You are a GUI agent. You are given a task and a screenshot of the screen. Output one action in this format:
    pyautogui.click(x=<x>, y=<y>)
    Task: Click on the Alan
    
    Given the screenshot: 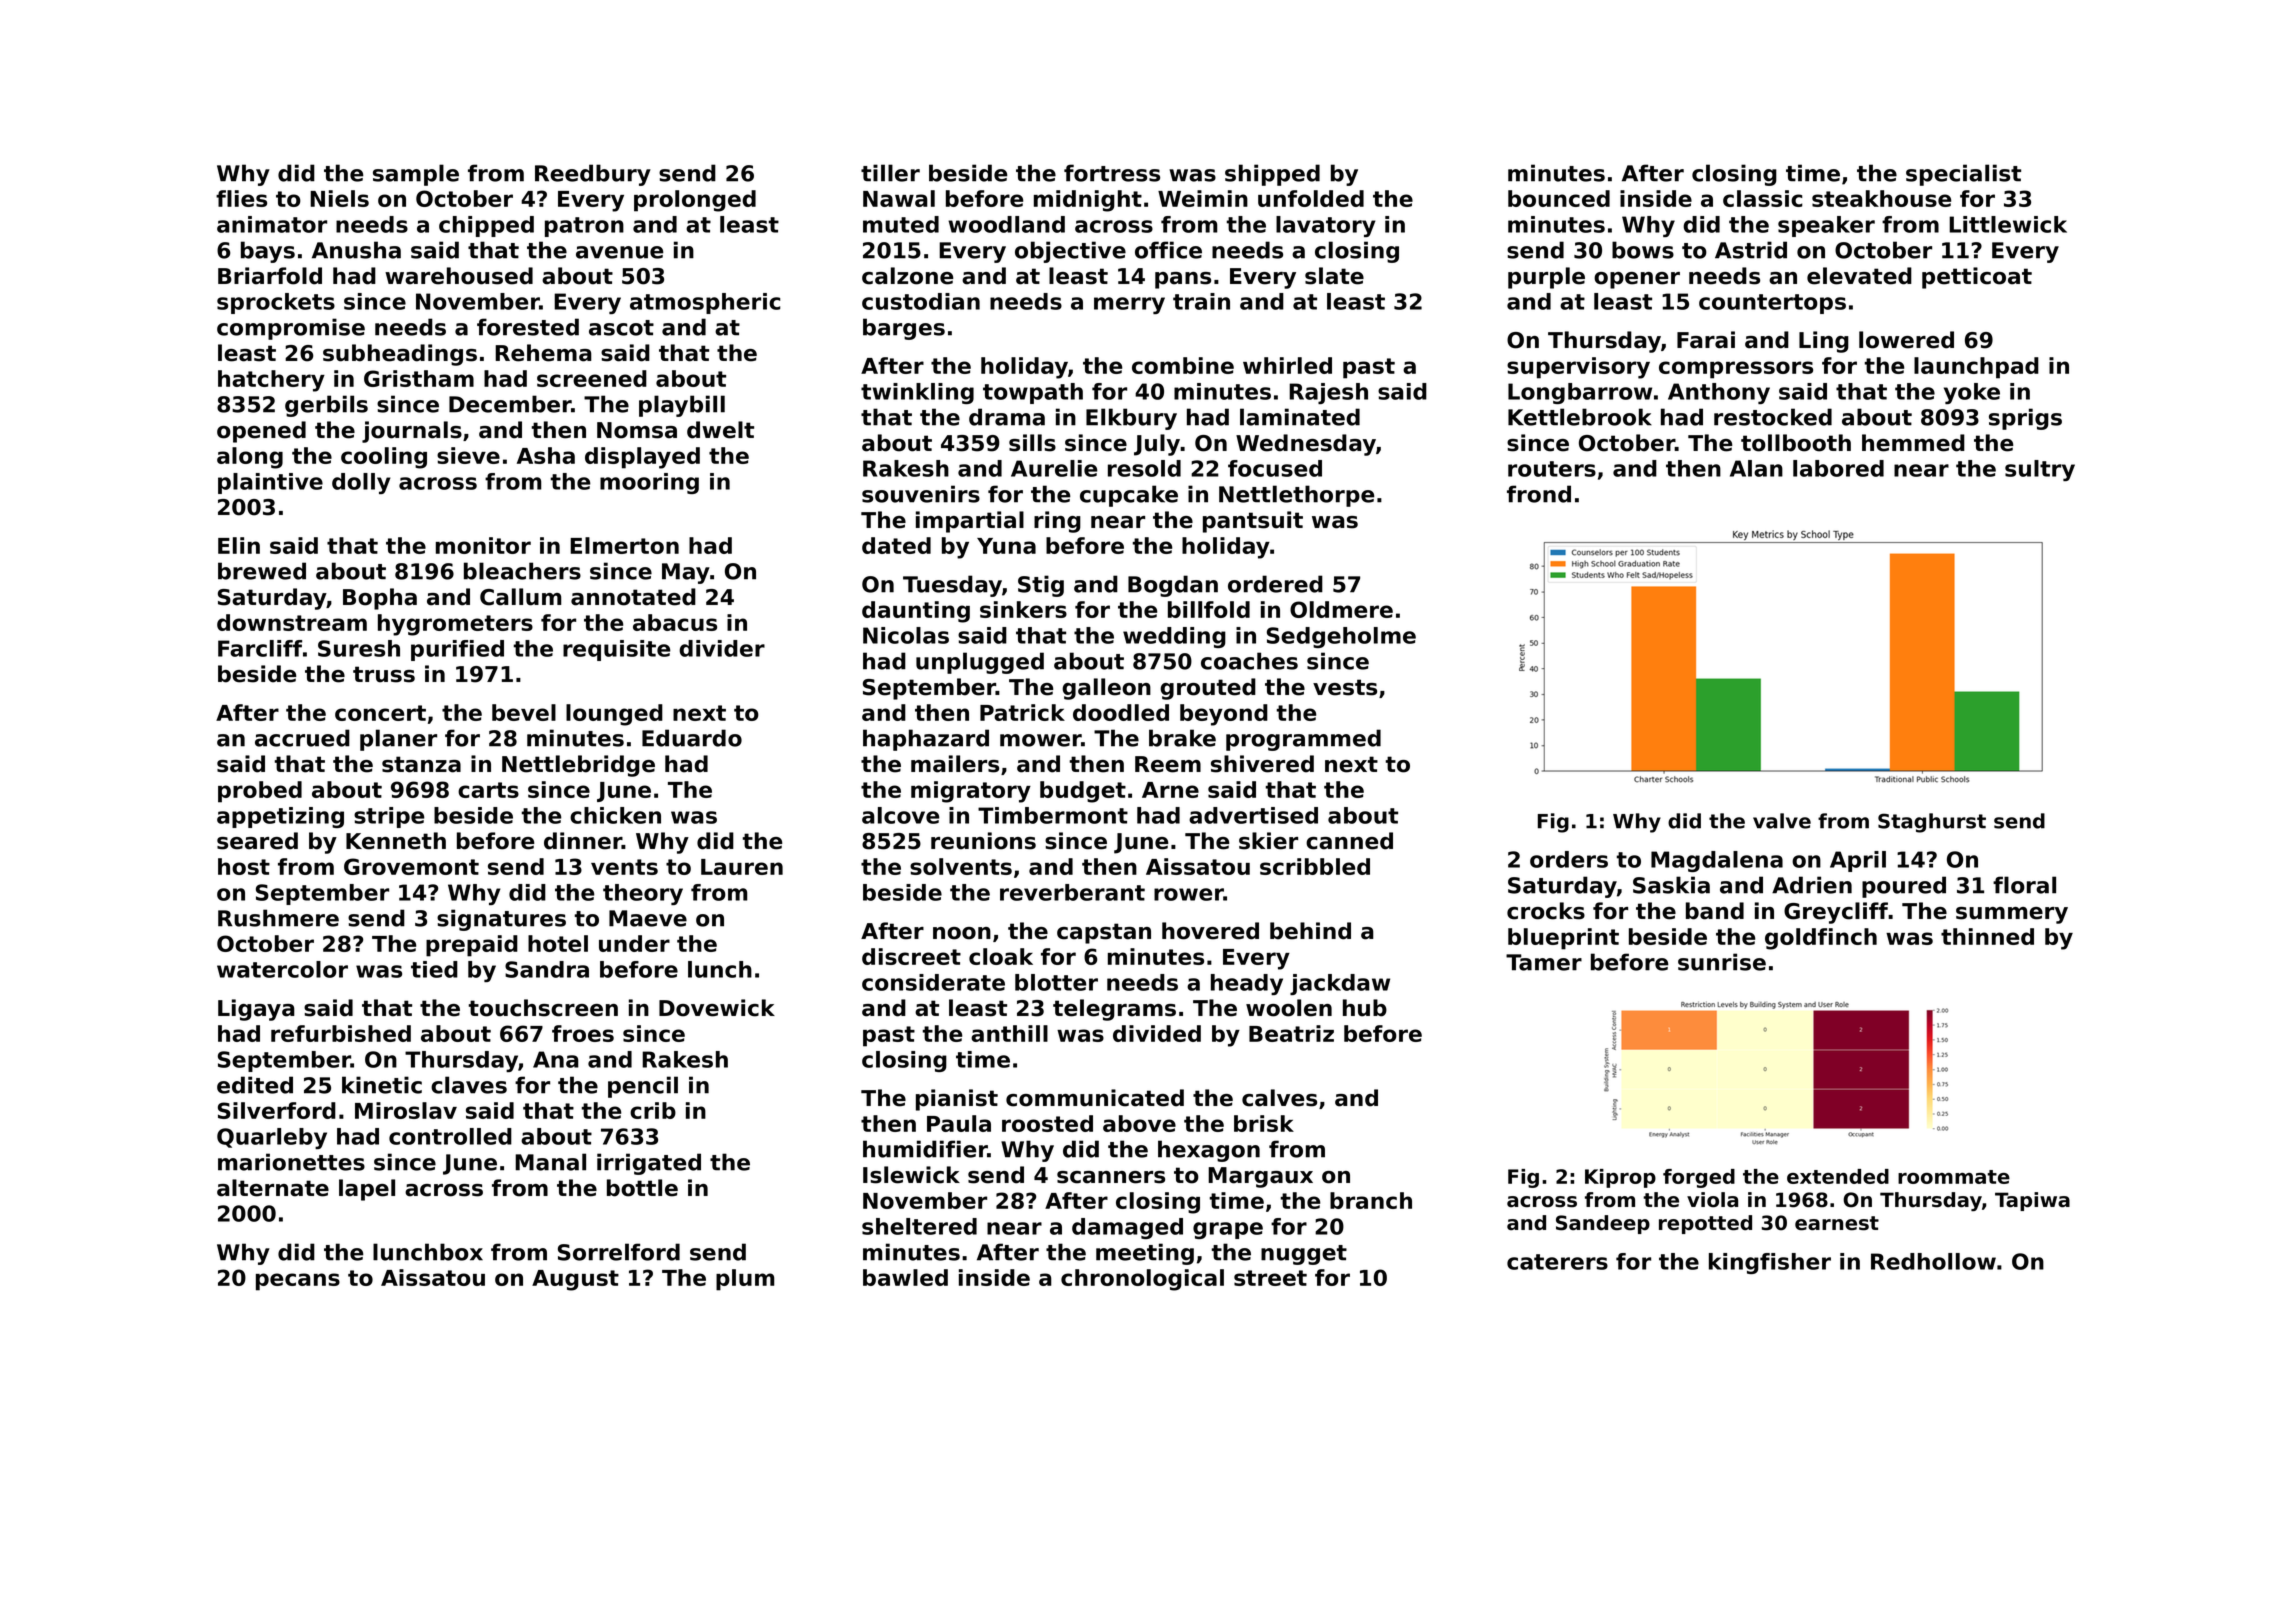 What is the action you would take?
    pyautogui.click(x=1756, y=468)
